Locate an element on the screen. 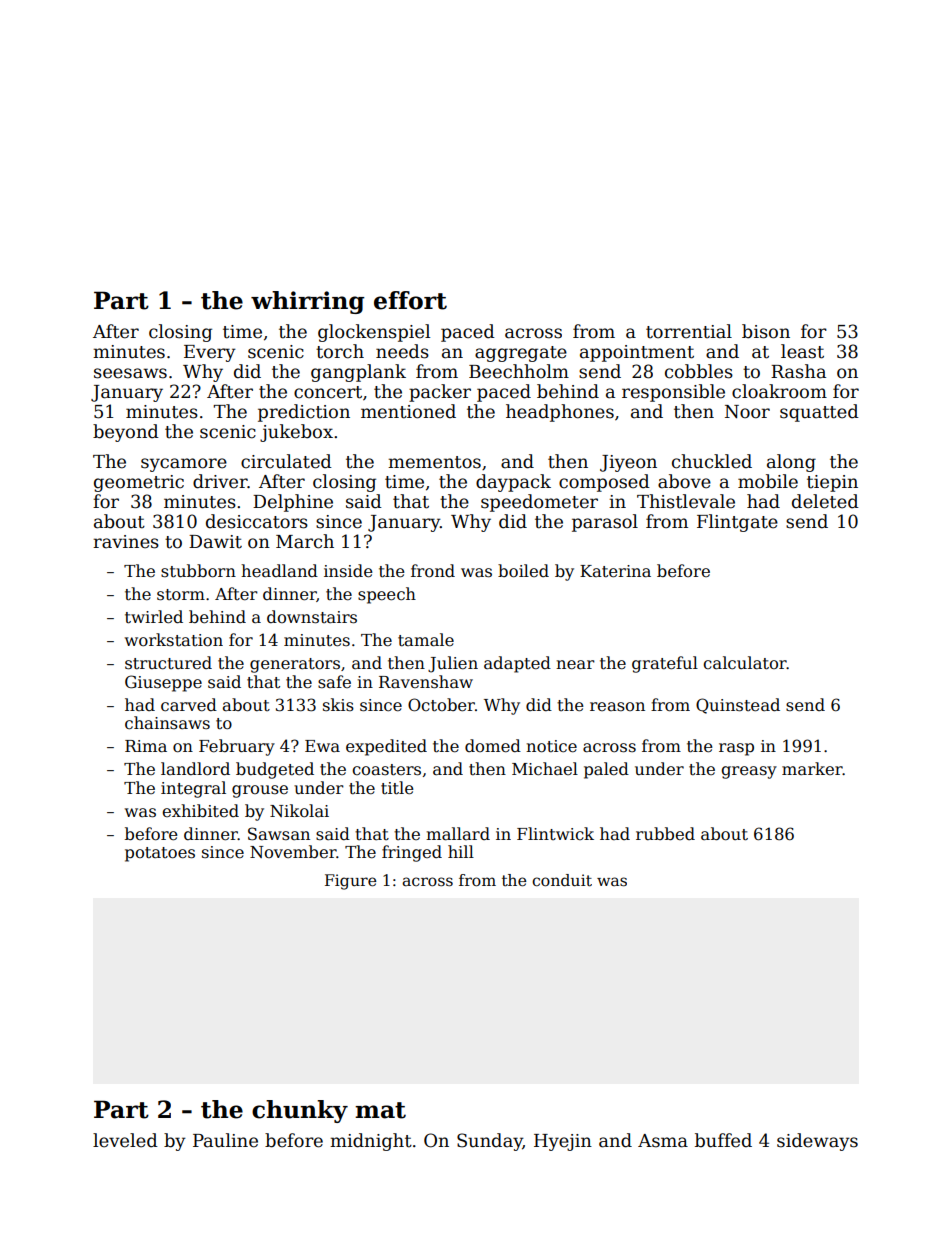 This screenshot has height=1233, width=952. frond is located at coordinates (433, 570).
